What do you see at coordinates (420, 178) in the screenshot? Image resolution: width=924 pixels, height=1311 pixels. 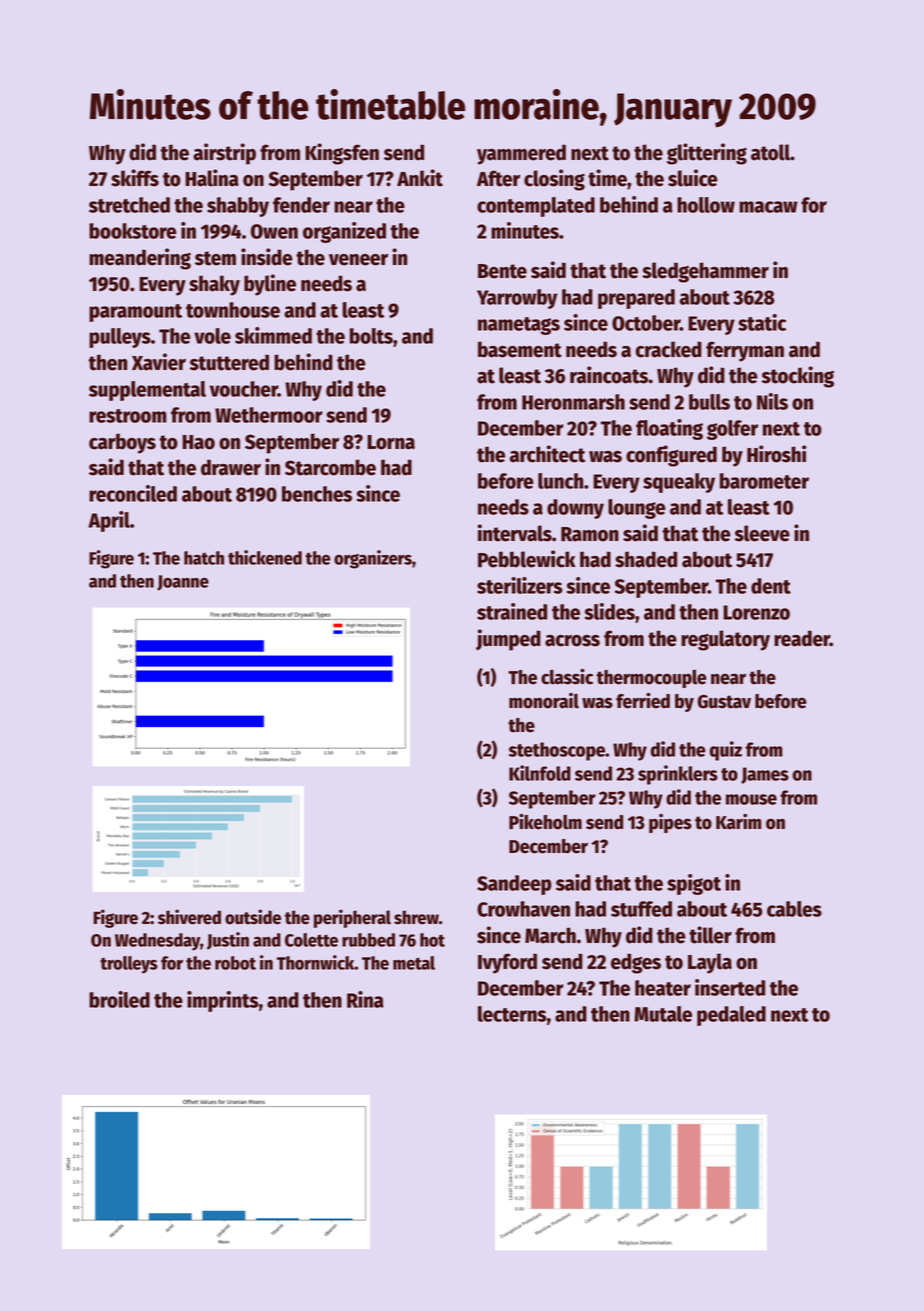 I see `Ankit` at bounding box center [420, 178].
